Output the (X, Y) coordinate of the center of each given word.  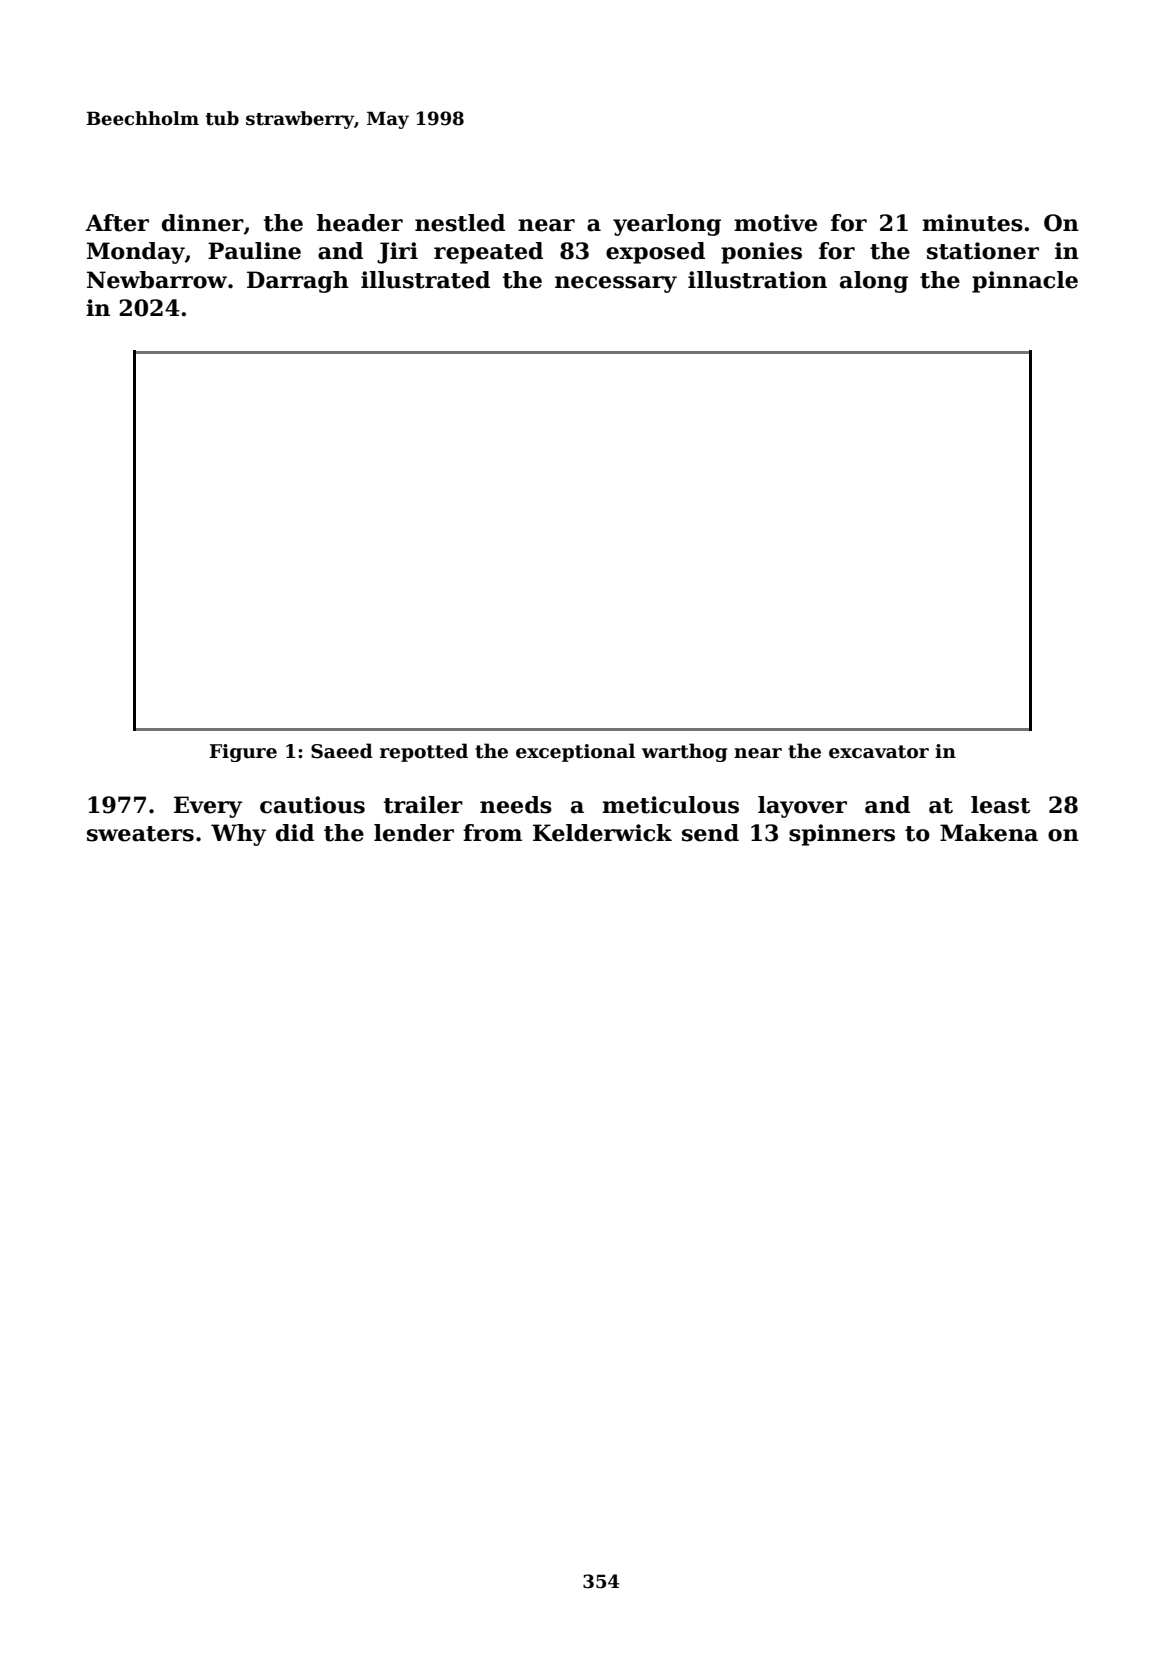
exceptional (575, 752)
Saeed (342, 751)
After (117, 223)
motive (775, 223)
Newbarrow (157, 280)
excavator (879, 752)
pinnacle (1025, 282)
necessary (616, 284)
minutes (972, 223)
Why (238, 835)
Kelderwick (602, 833)
